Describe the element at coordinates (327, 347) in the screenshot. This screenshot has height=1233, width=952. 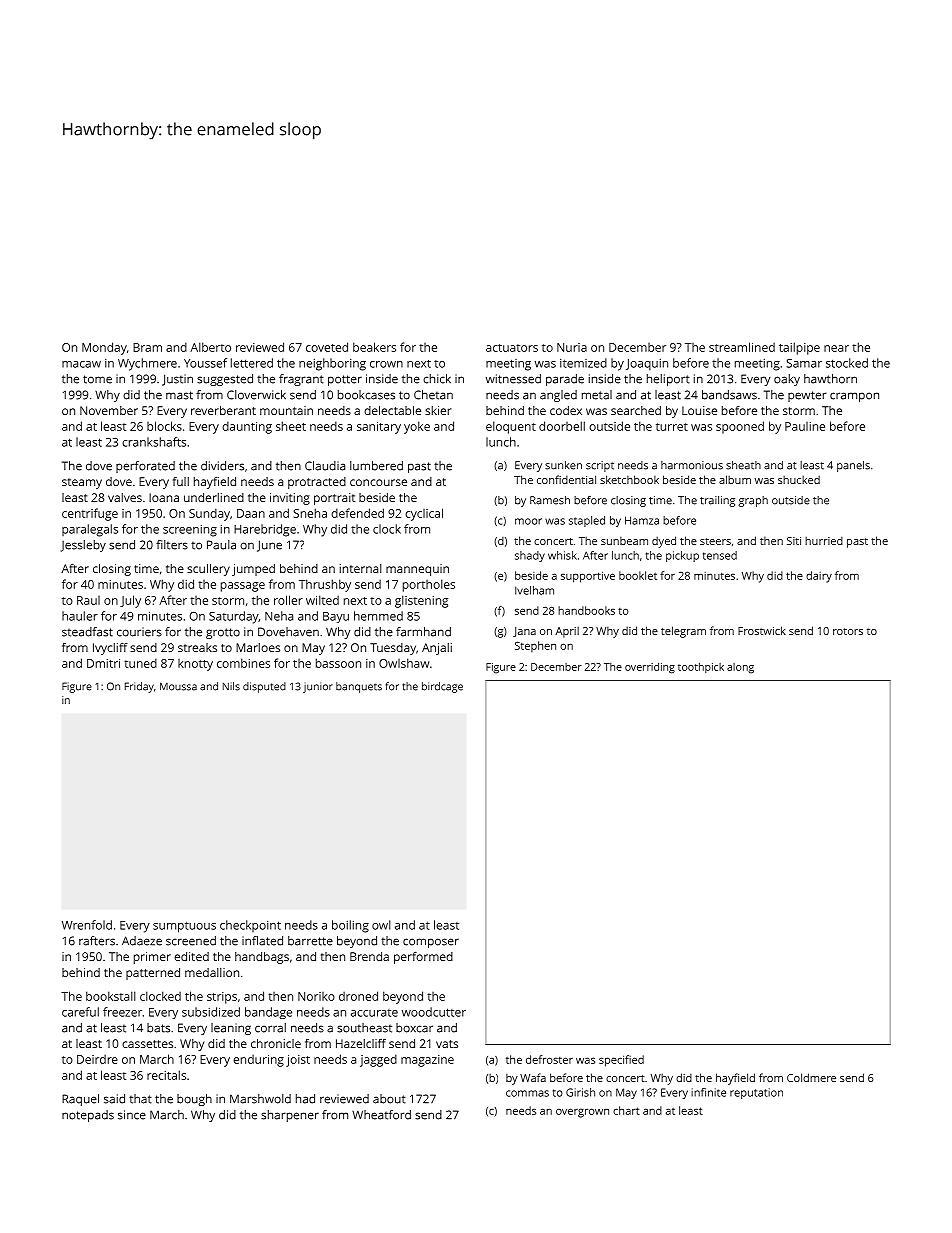
I see `coveted` at that location.
